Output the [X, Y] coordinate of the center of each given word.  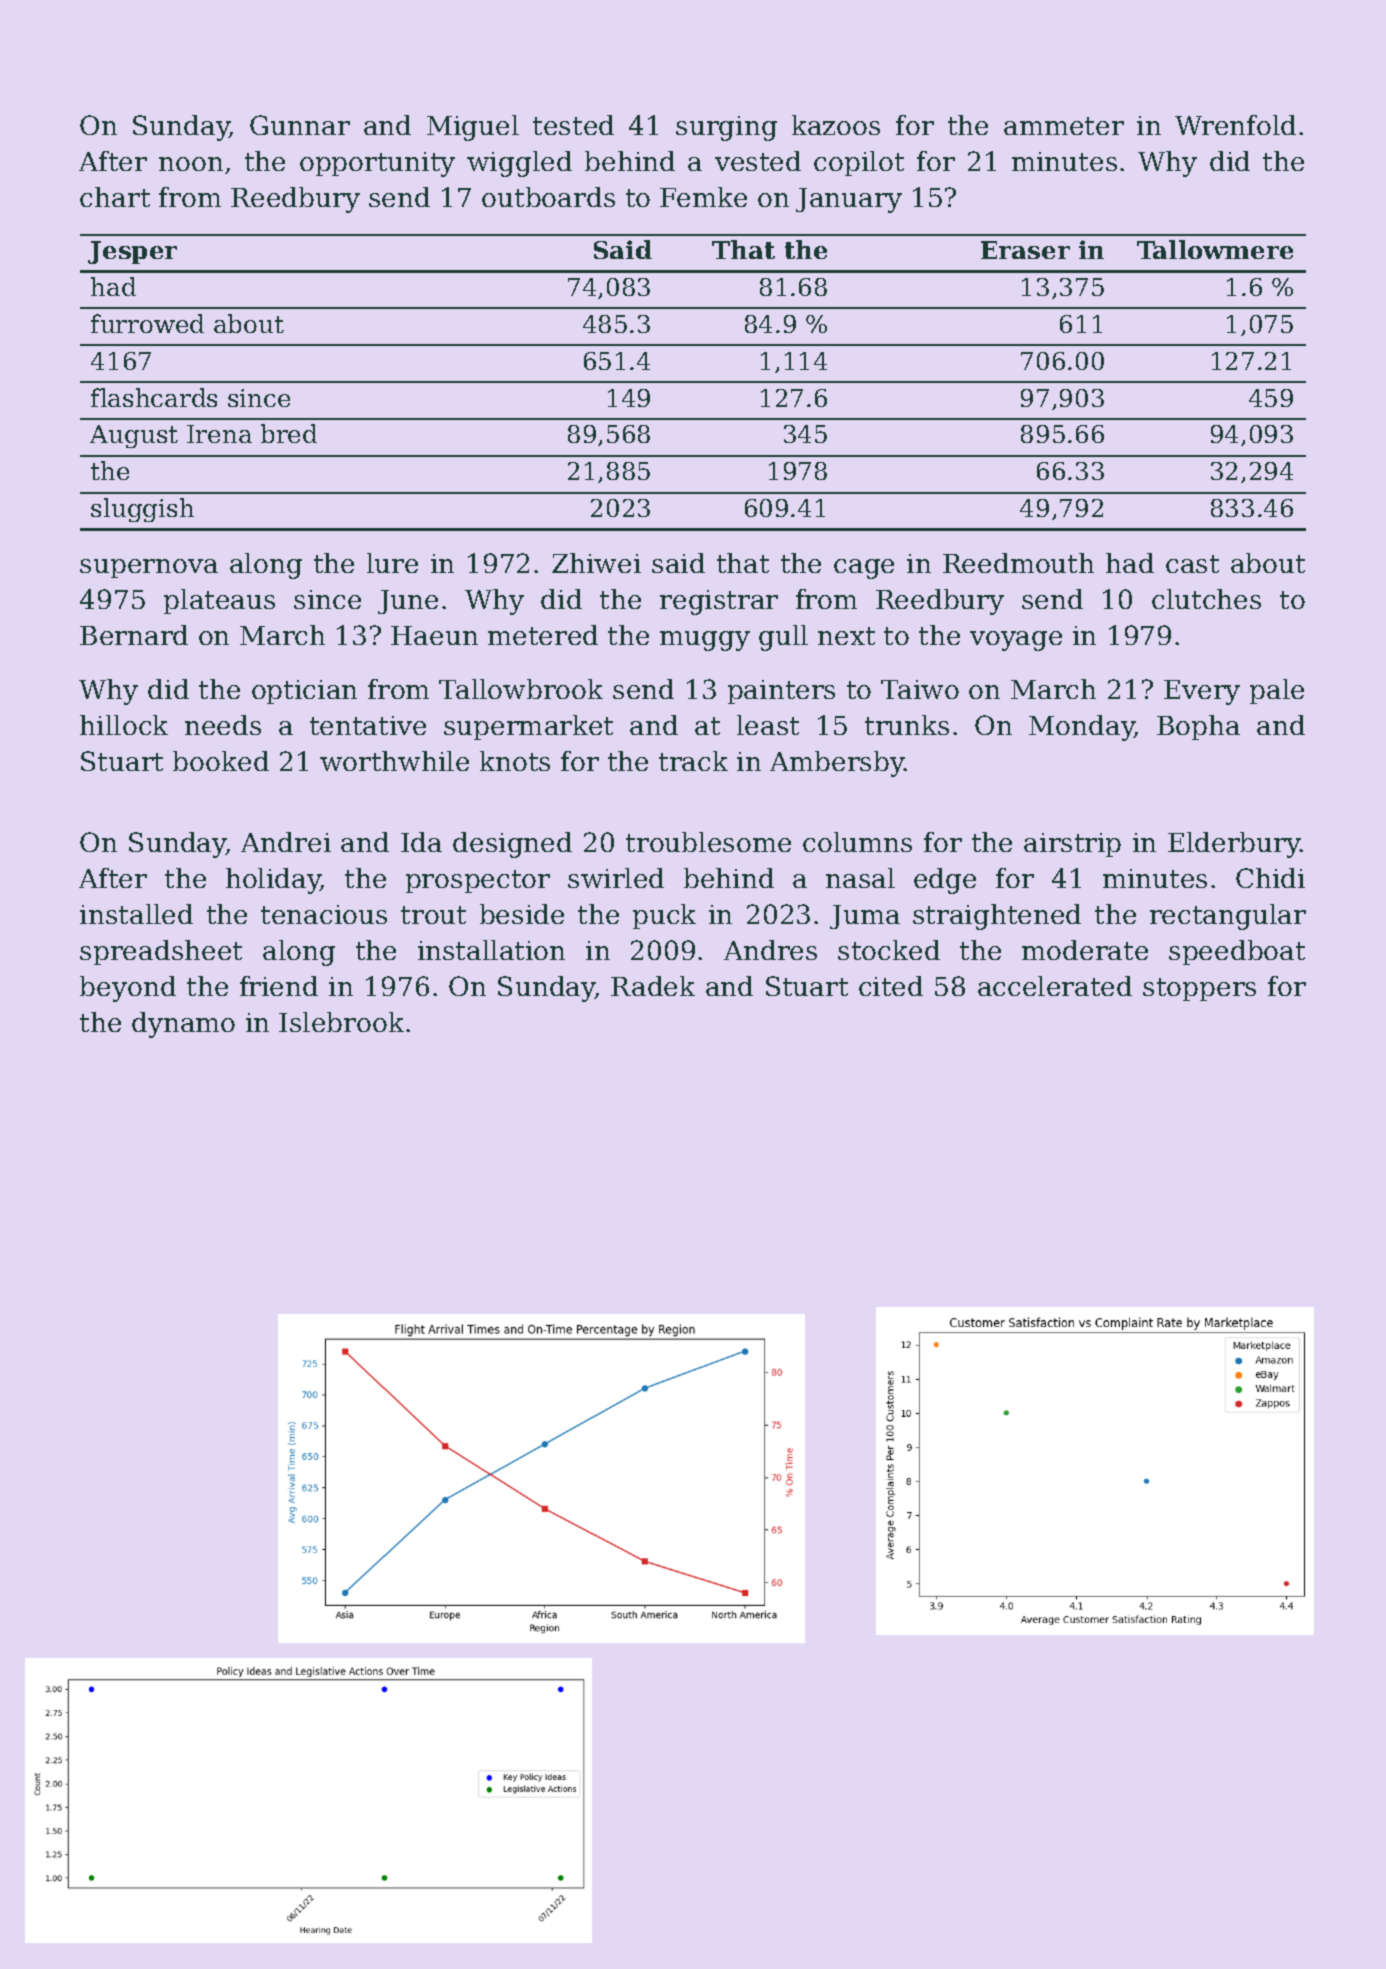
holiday [273, 881]
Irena [219, 434]
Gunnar [300, 125]
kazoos [836, 125]
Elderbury [1234, 845]
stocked [889, 950]
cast [1192, 564]
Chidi [1270, 878]
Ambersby [837, 764]
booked [221, 761]
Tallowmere [1215, 249]
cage [864, 569]
